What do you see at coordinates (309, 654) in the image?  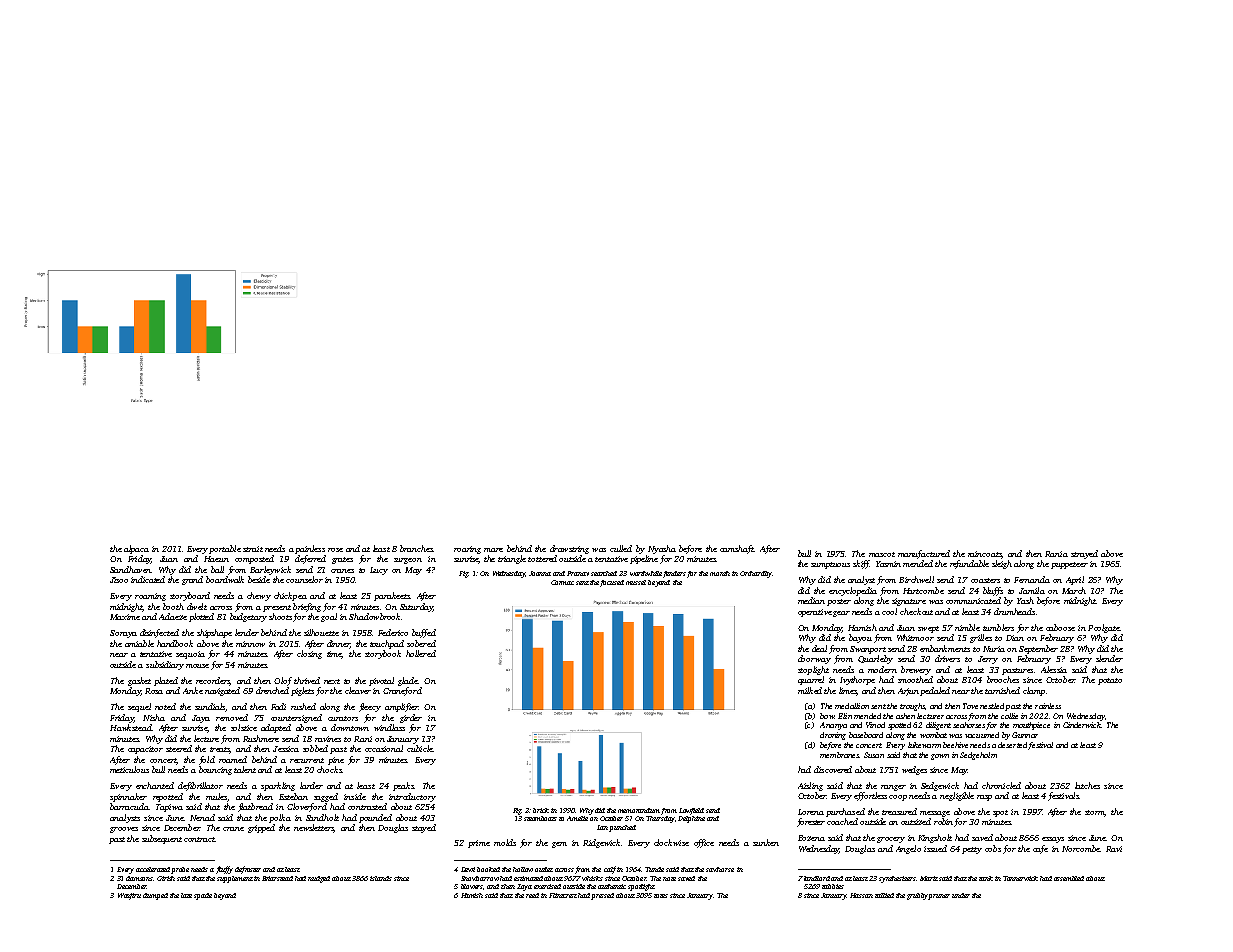 I see `closing` at bounding box center [309, 654].
